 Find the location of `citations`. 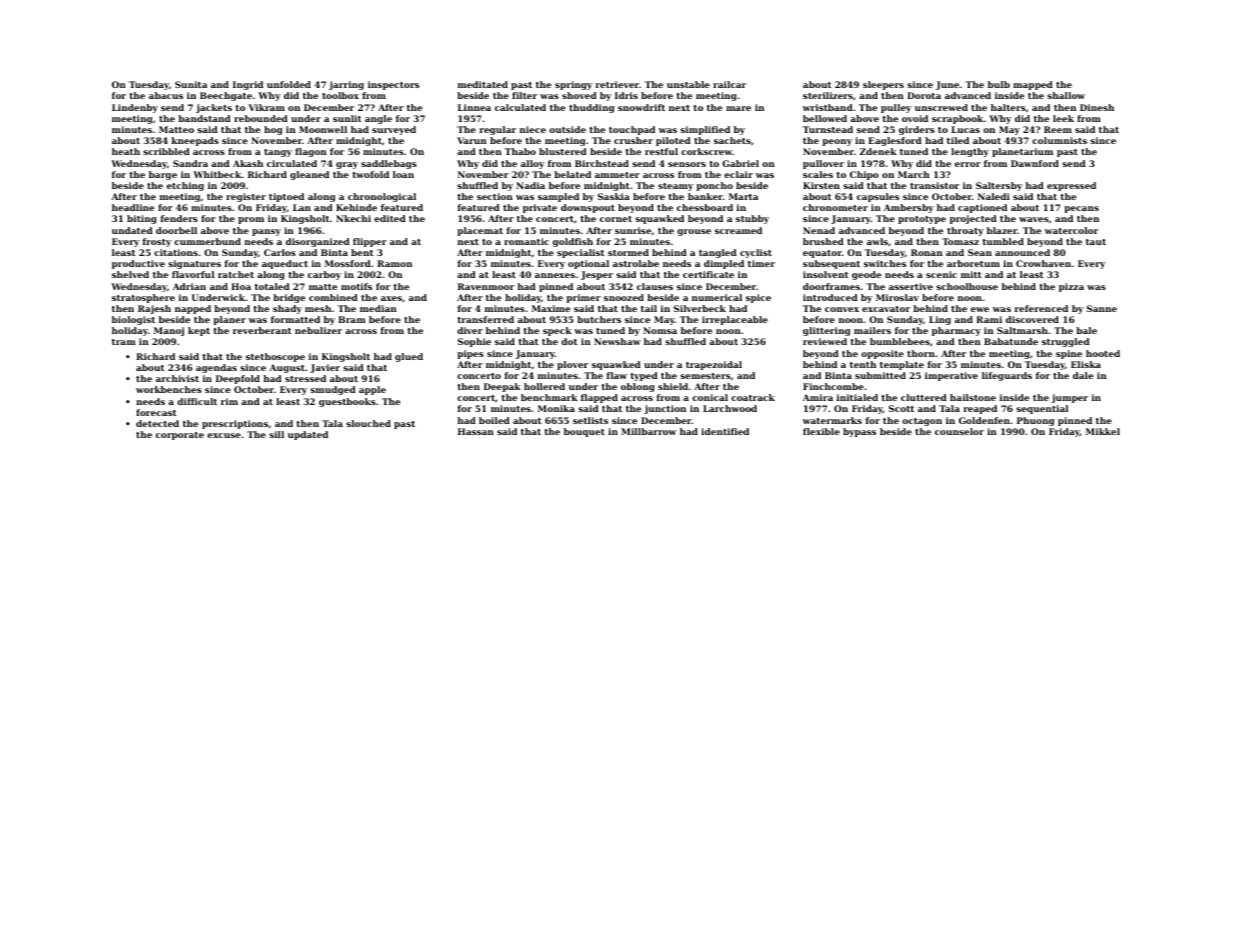

citations is located at coordinates (176, 252).
